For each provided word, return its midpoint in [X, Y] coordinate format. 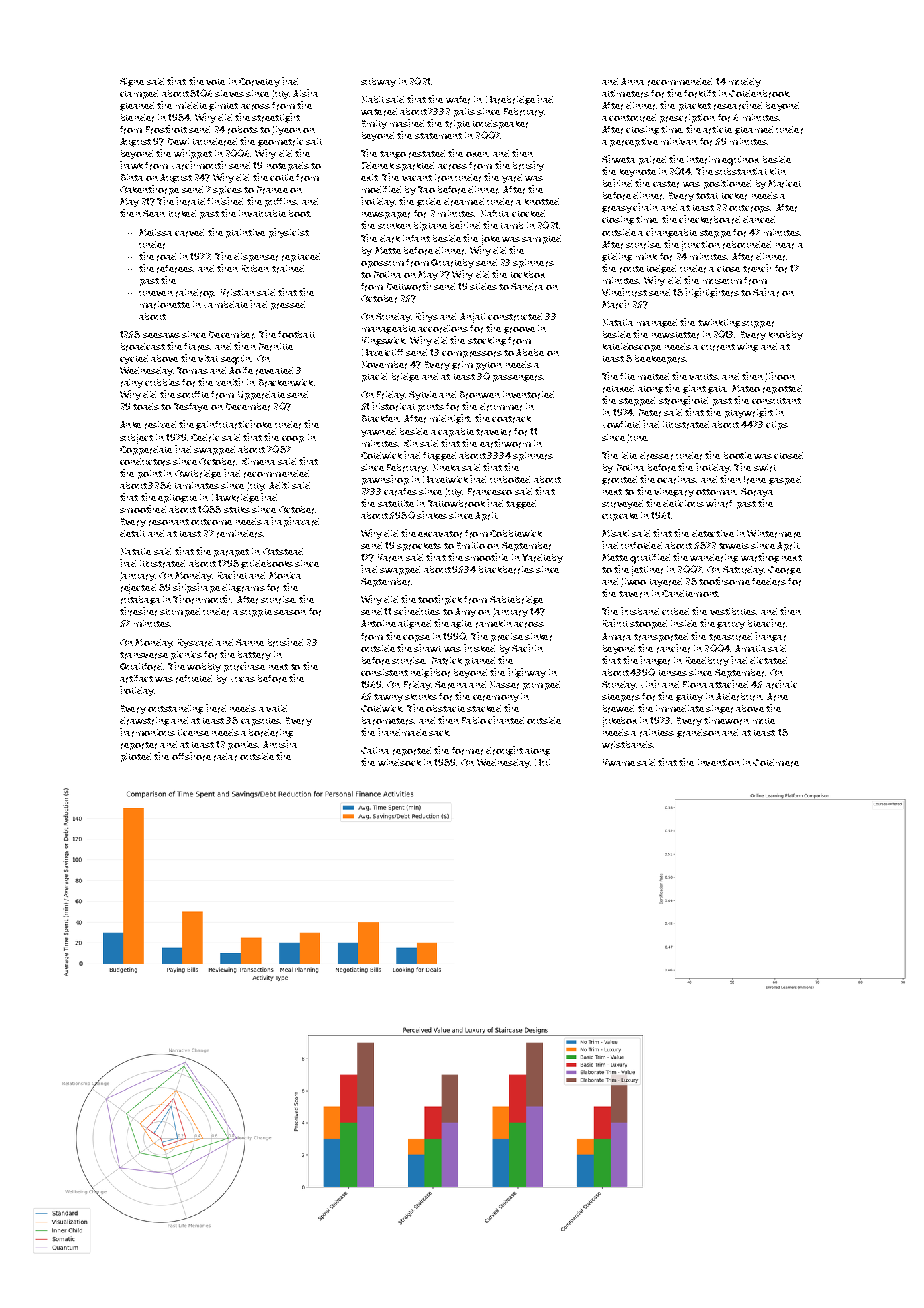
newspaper [386, 215]
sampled [541, 239]
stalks [237, 510]
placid [374, 377]
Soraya [757, 492]
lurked [182, 214]
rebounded [747, 245]
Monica [285, 575]
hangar [770, 637]
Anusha [280, 744]
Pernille [276, 347]
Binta [132, 177]
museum [722, 281]
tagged [521, 504]
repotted [782, 389]
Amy [465, 612]
